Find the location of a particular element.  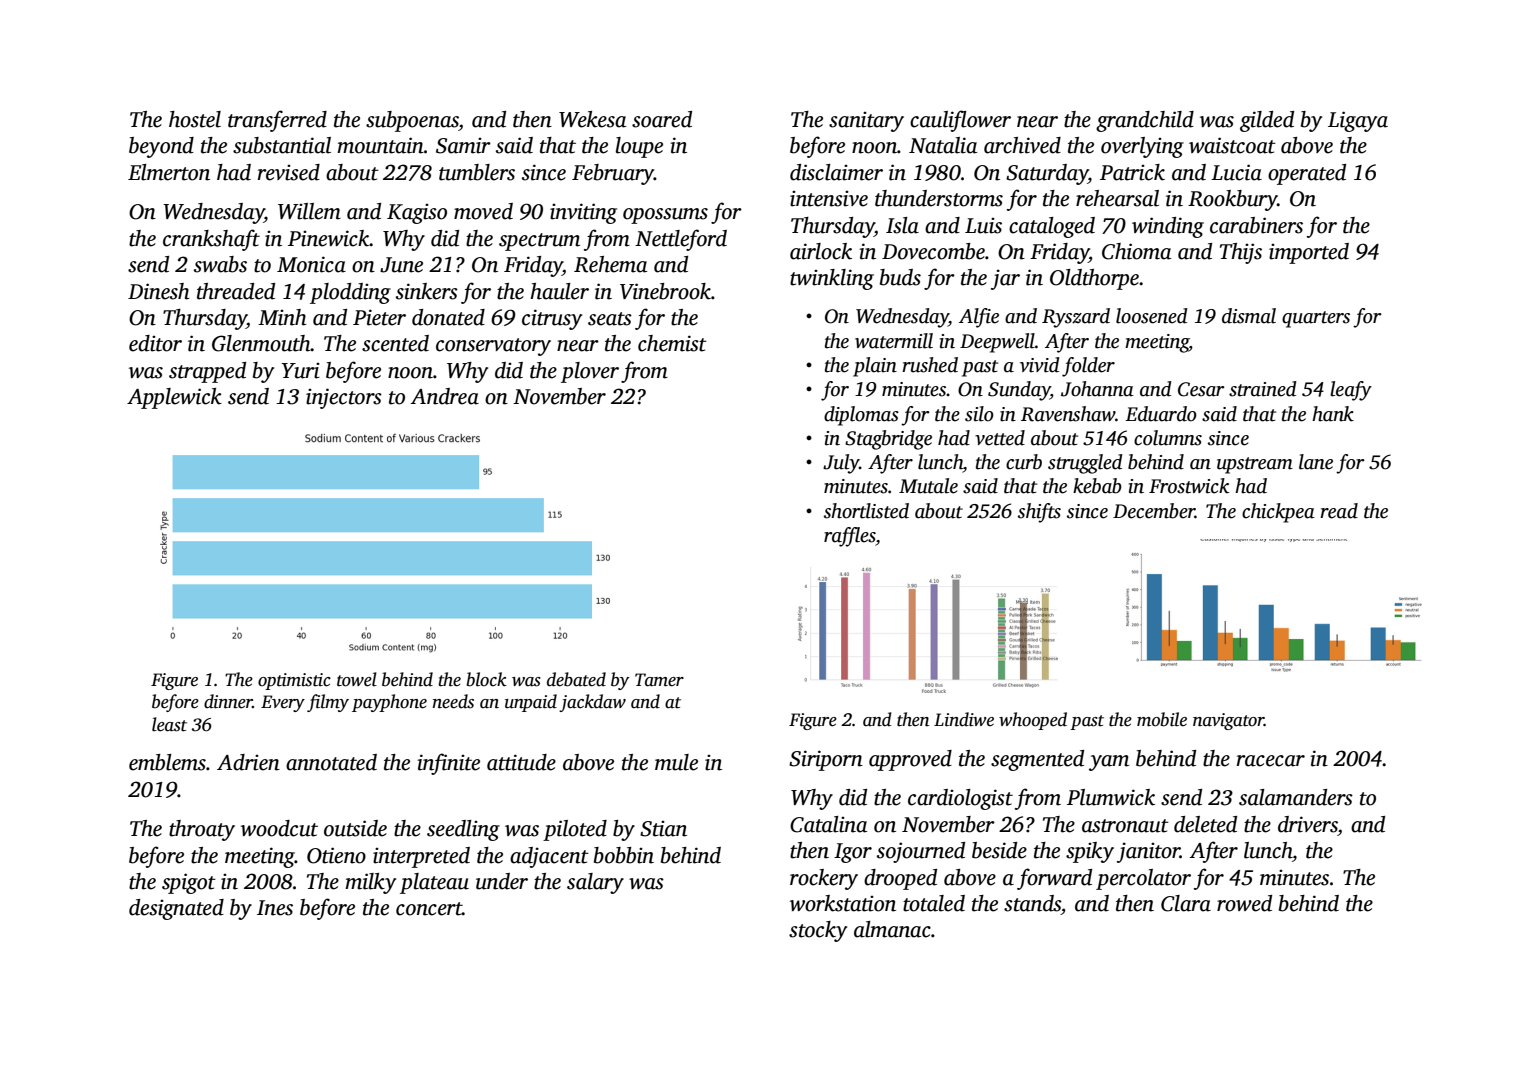

Nettleford is located at coordinates (681, 240).
